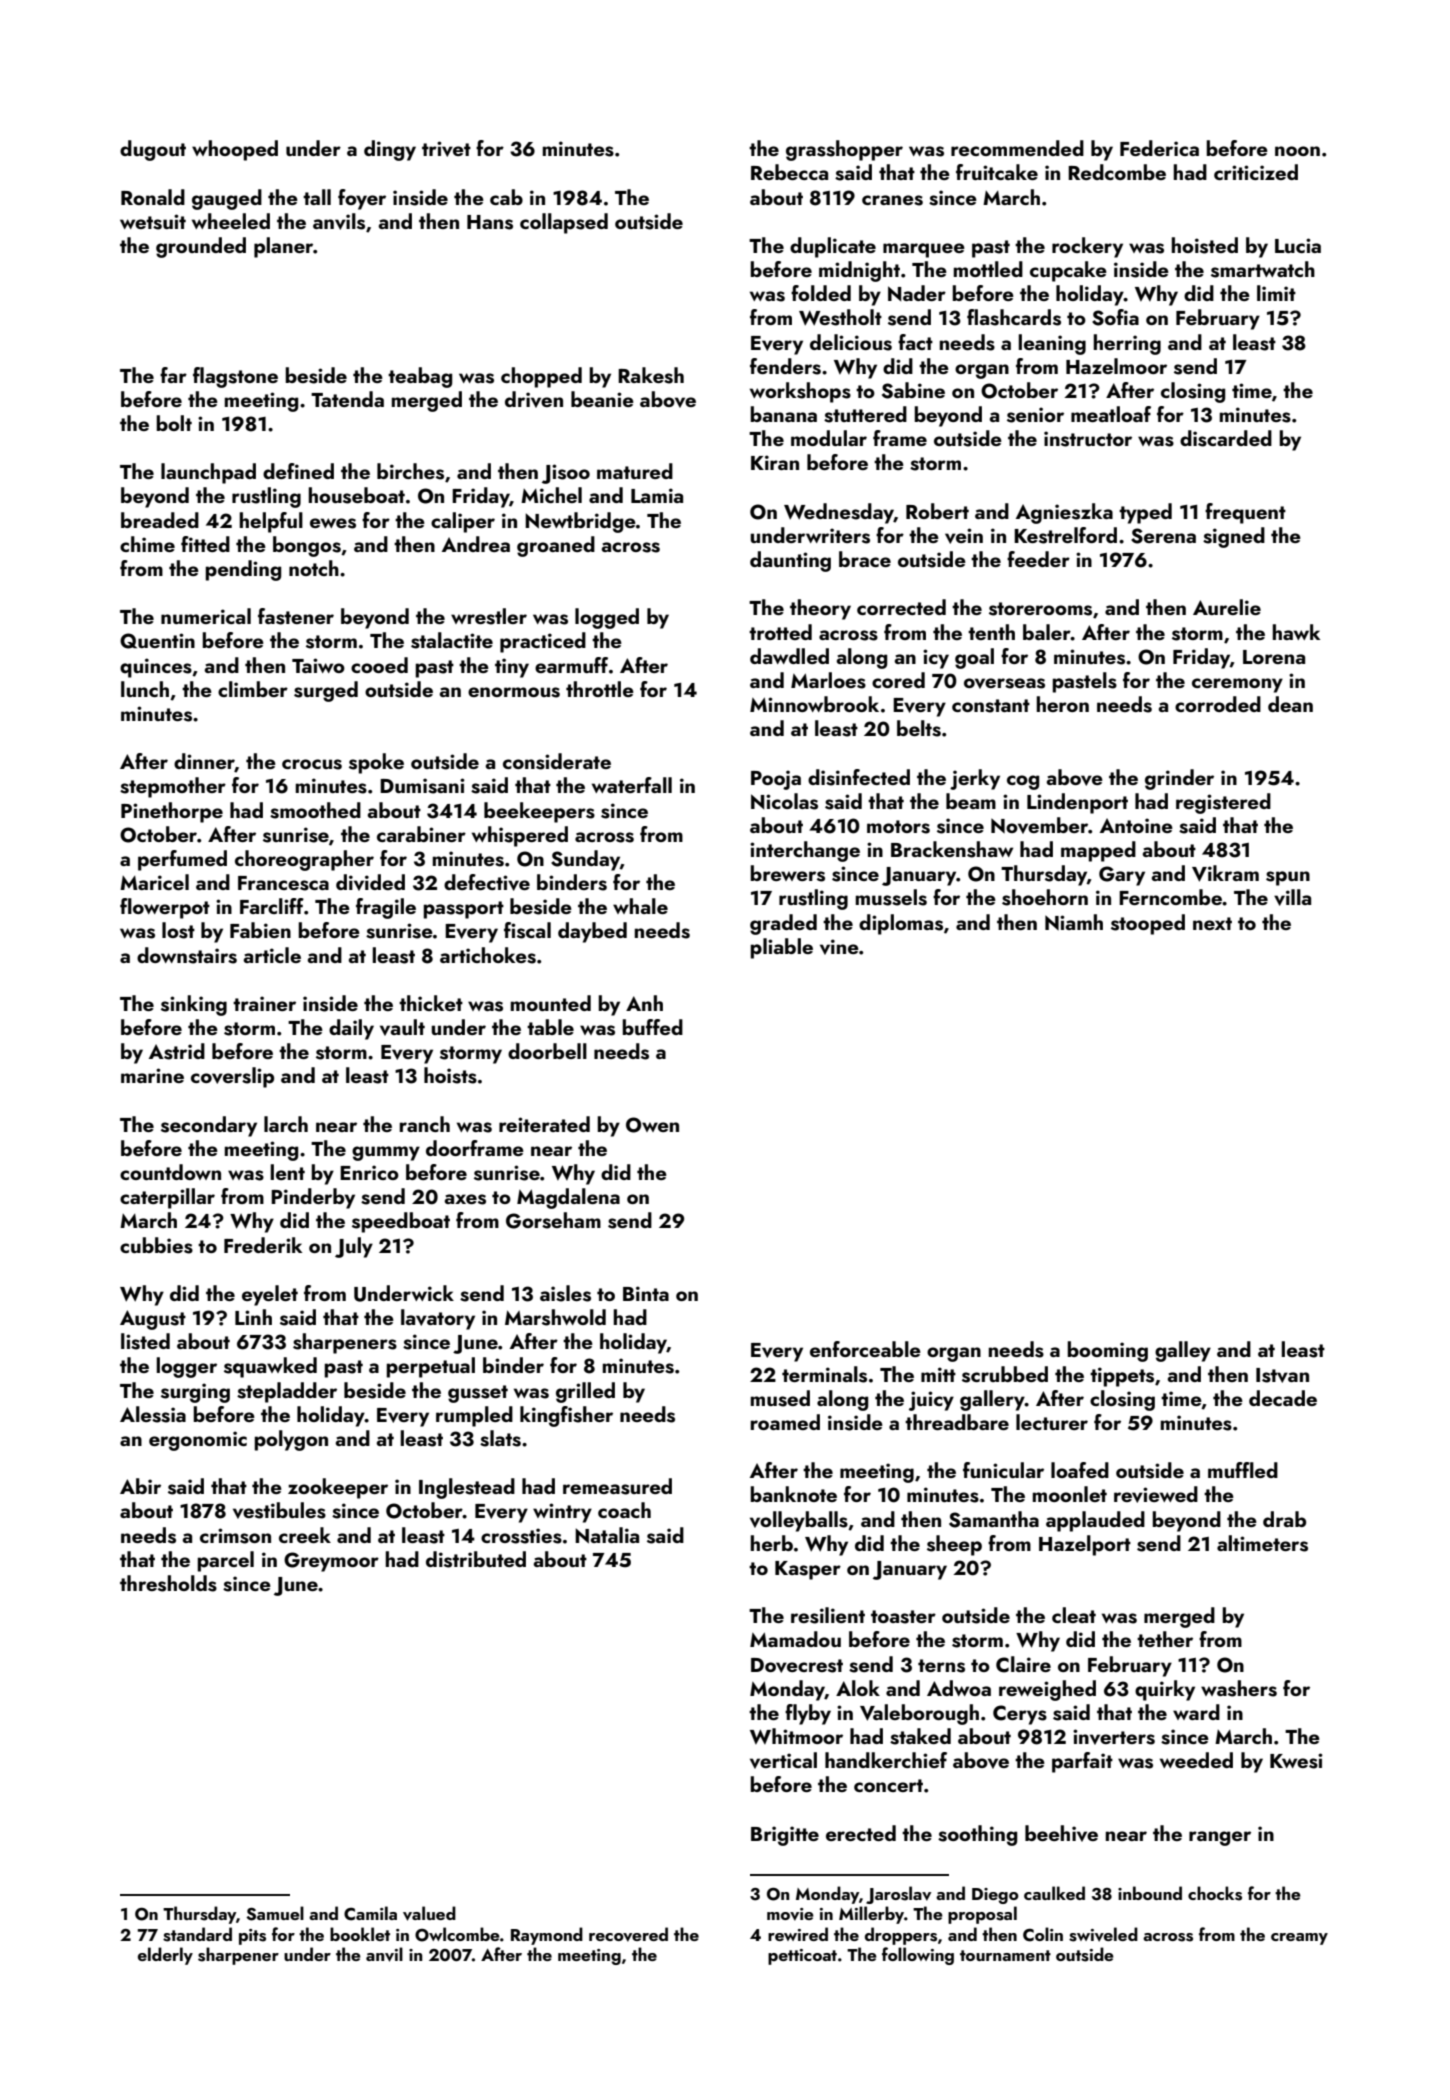 This document has height=2100, width=1450. Describe the element at coordinates (865, 1349) in the document. I see `enforceable` at that location.
